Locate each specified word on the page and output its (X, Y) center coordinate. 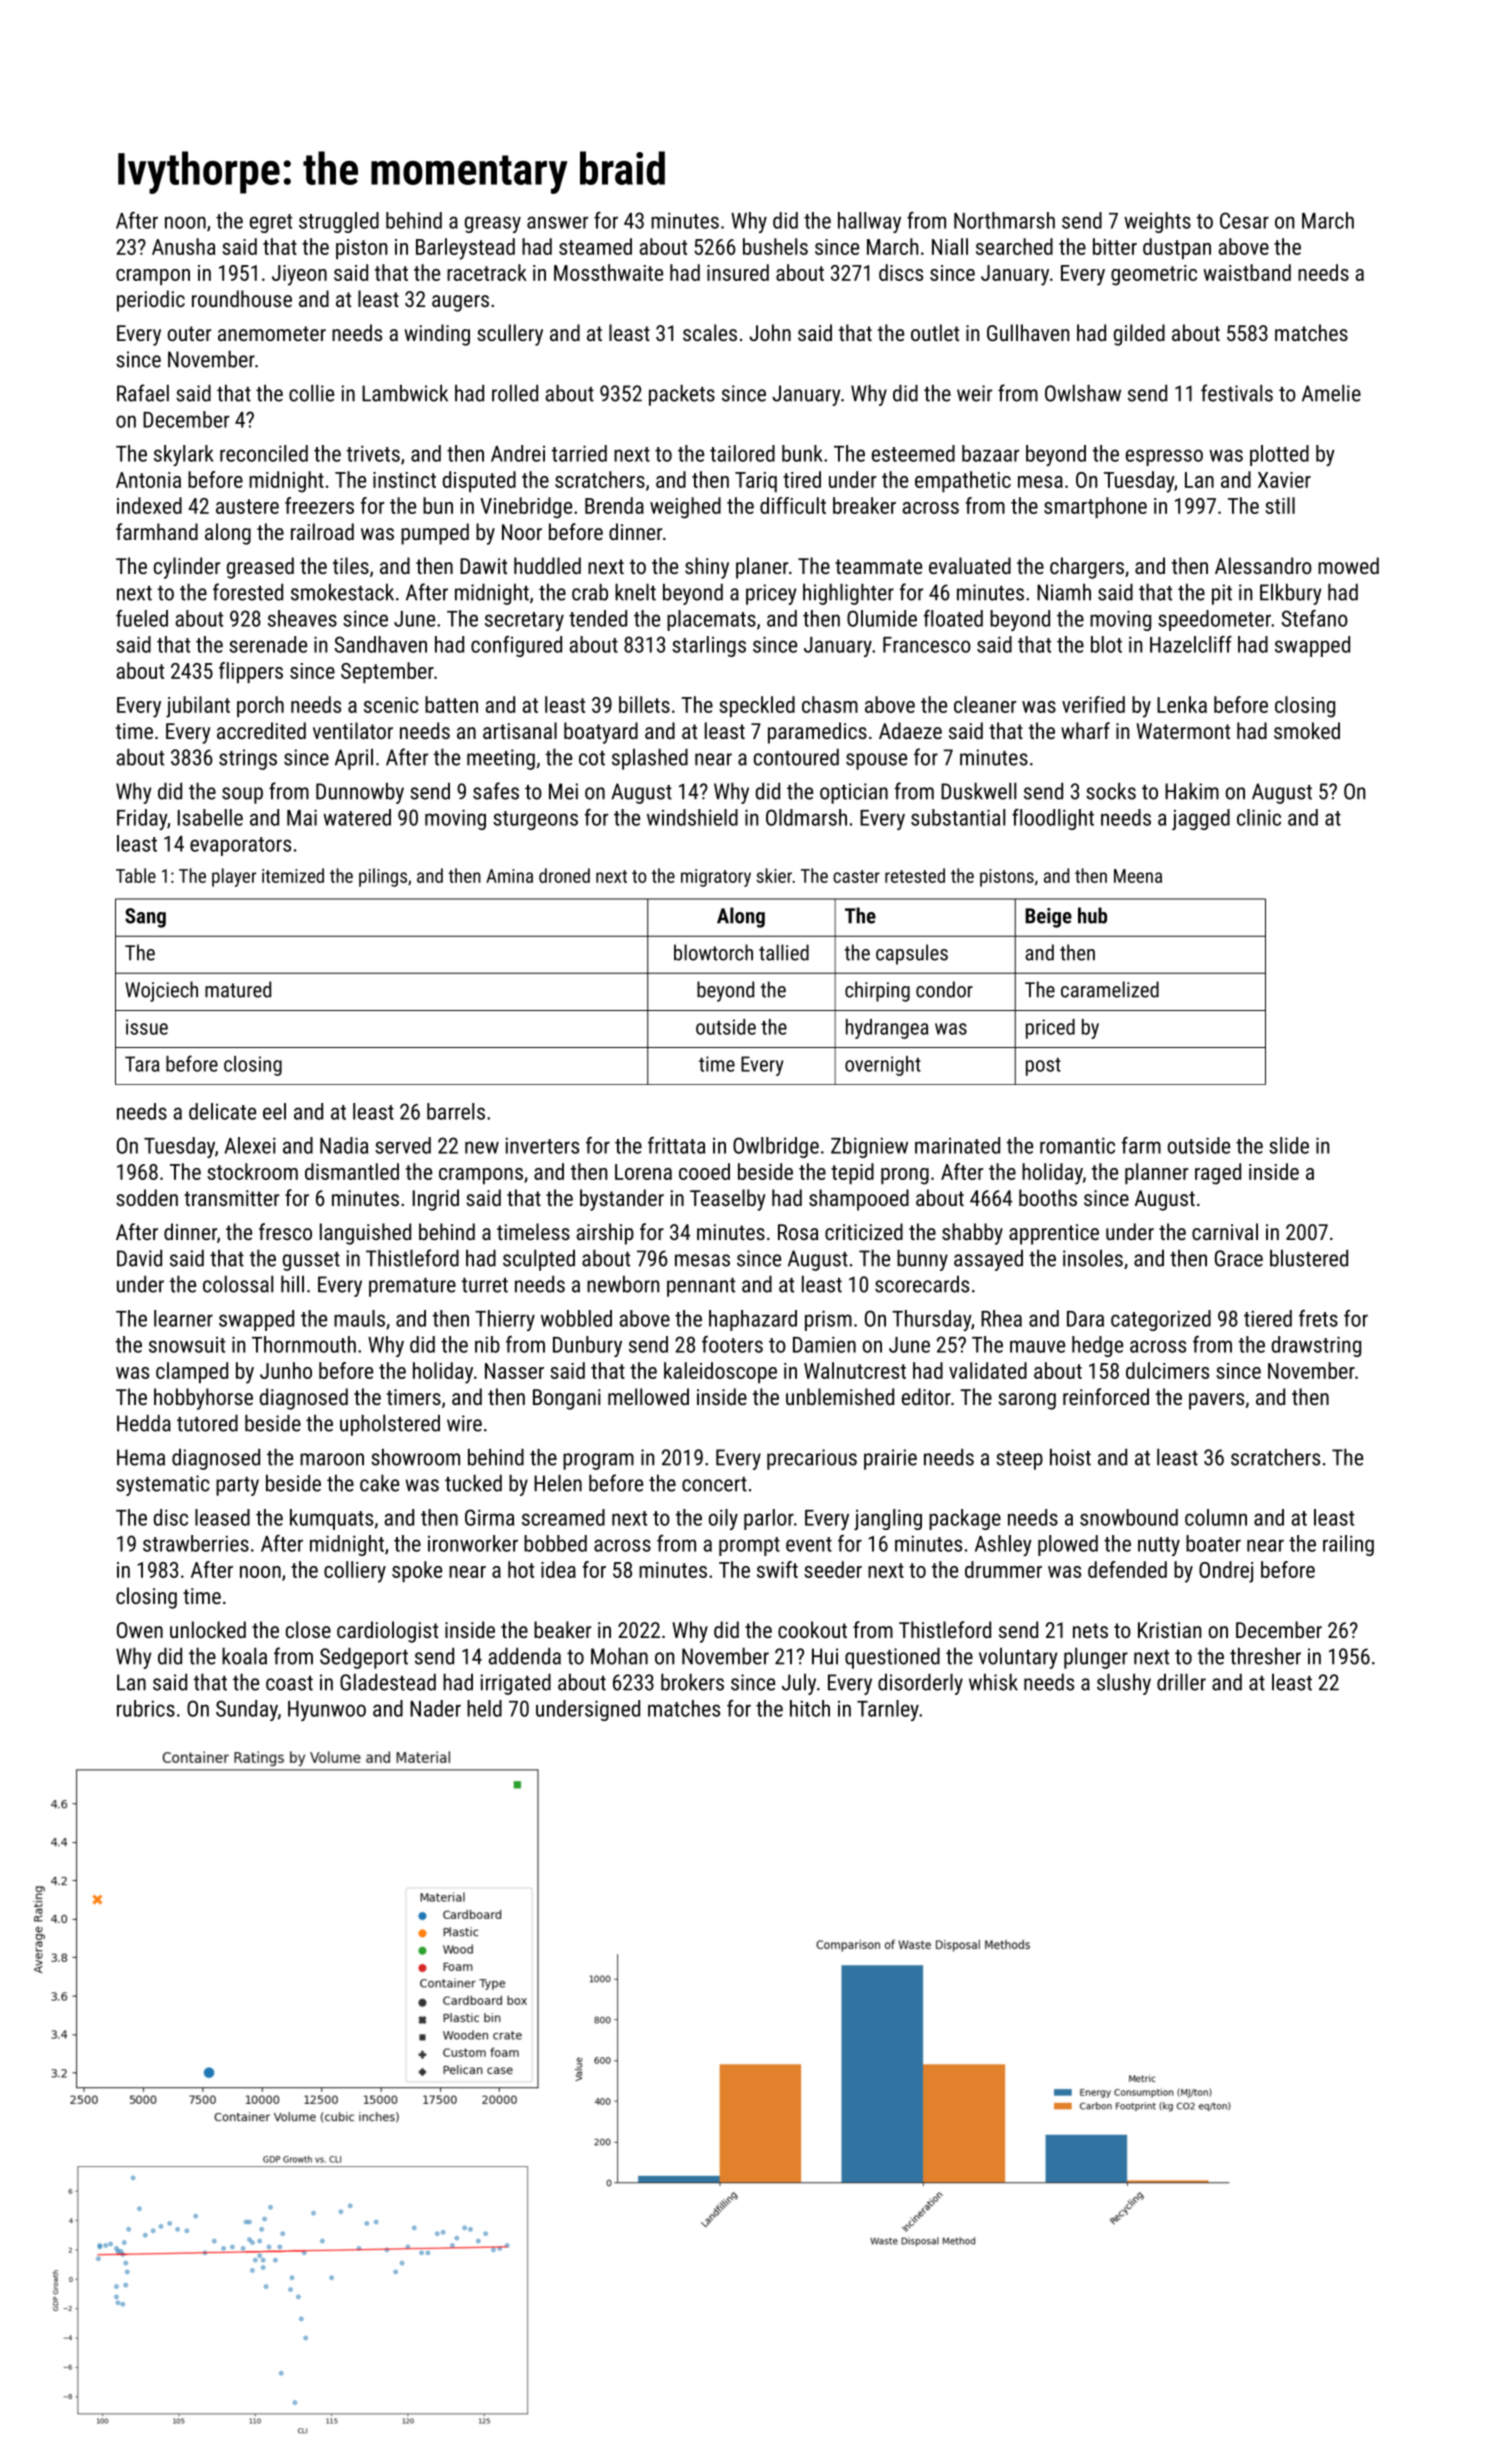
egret (271, 223)
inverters (542, 1145)
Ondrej (1226, 1572)
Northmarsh (1004, 220)
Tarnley (888, 1710)
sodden (147, 1197)
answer (557, 222)
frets (1318, 1318)
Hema (141, 1457)
